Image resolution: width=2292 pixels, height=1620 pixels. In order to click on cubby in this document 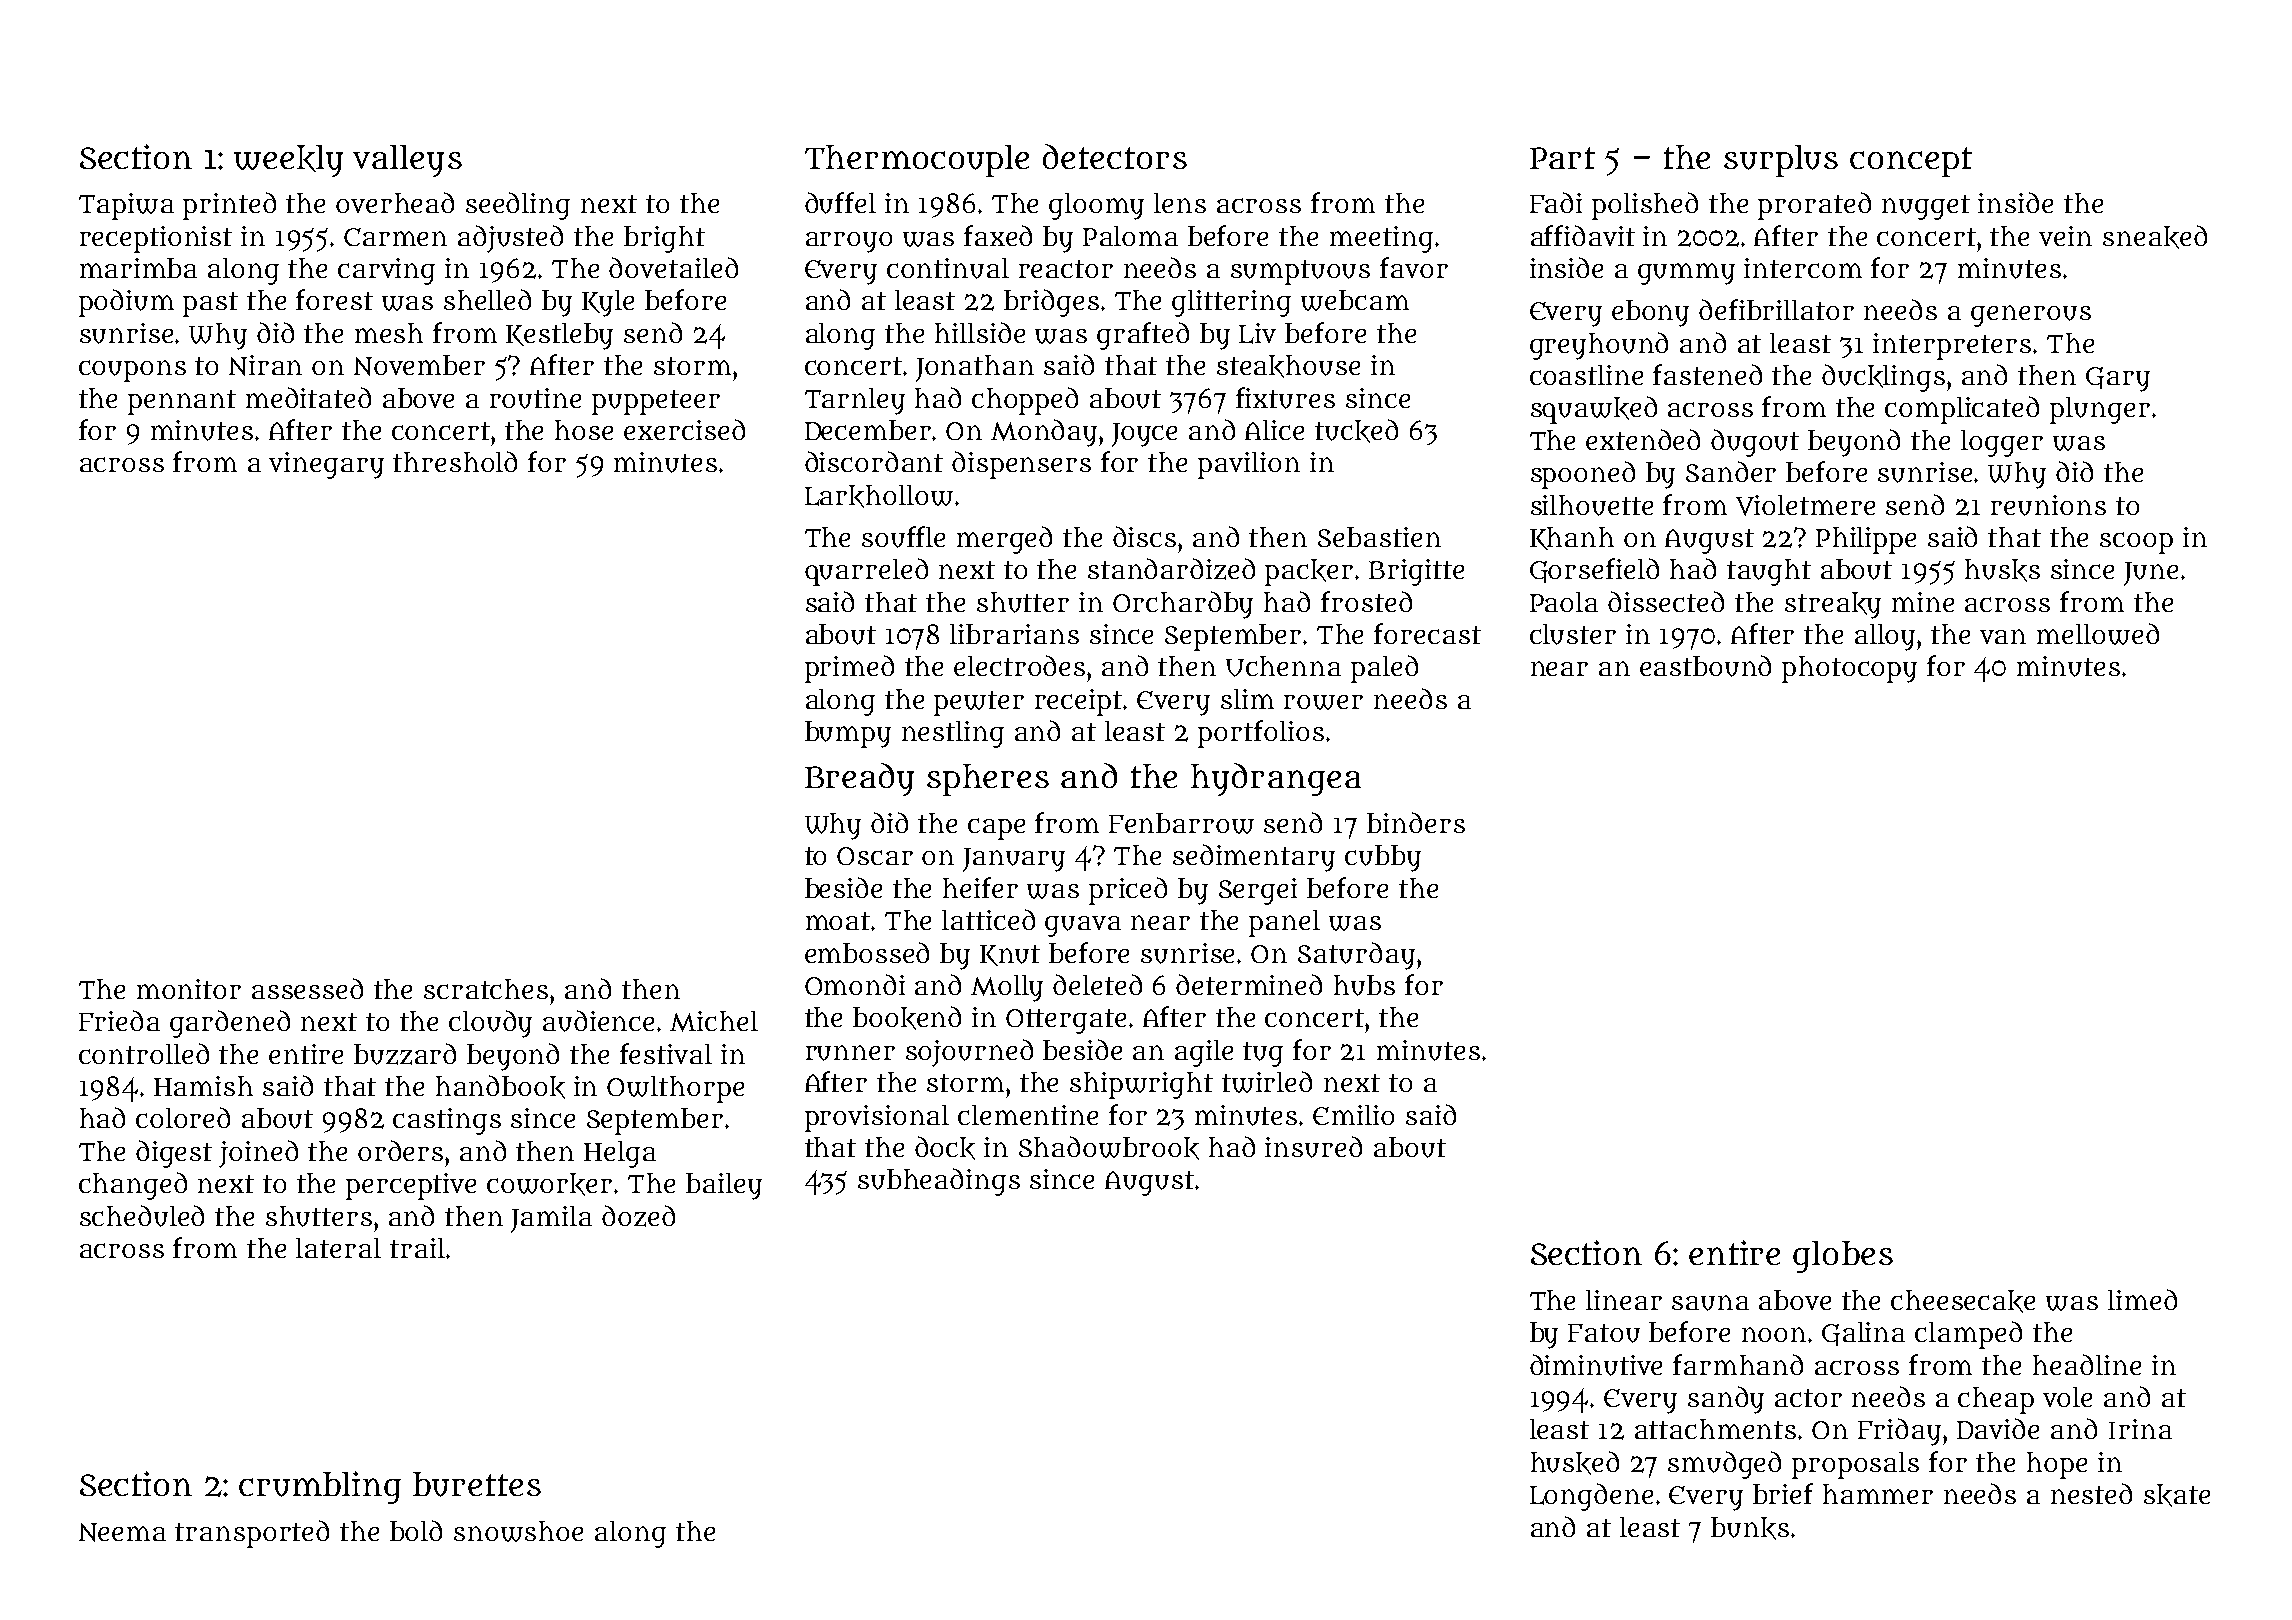, I will do `click(1383, 858)`.
